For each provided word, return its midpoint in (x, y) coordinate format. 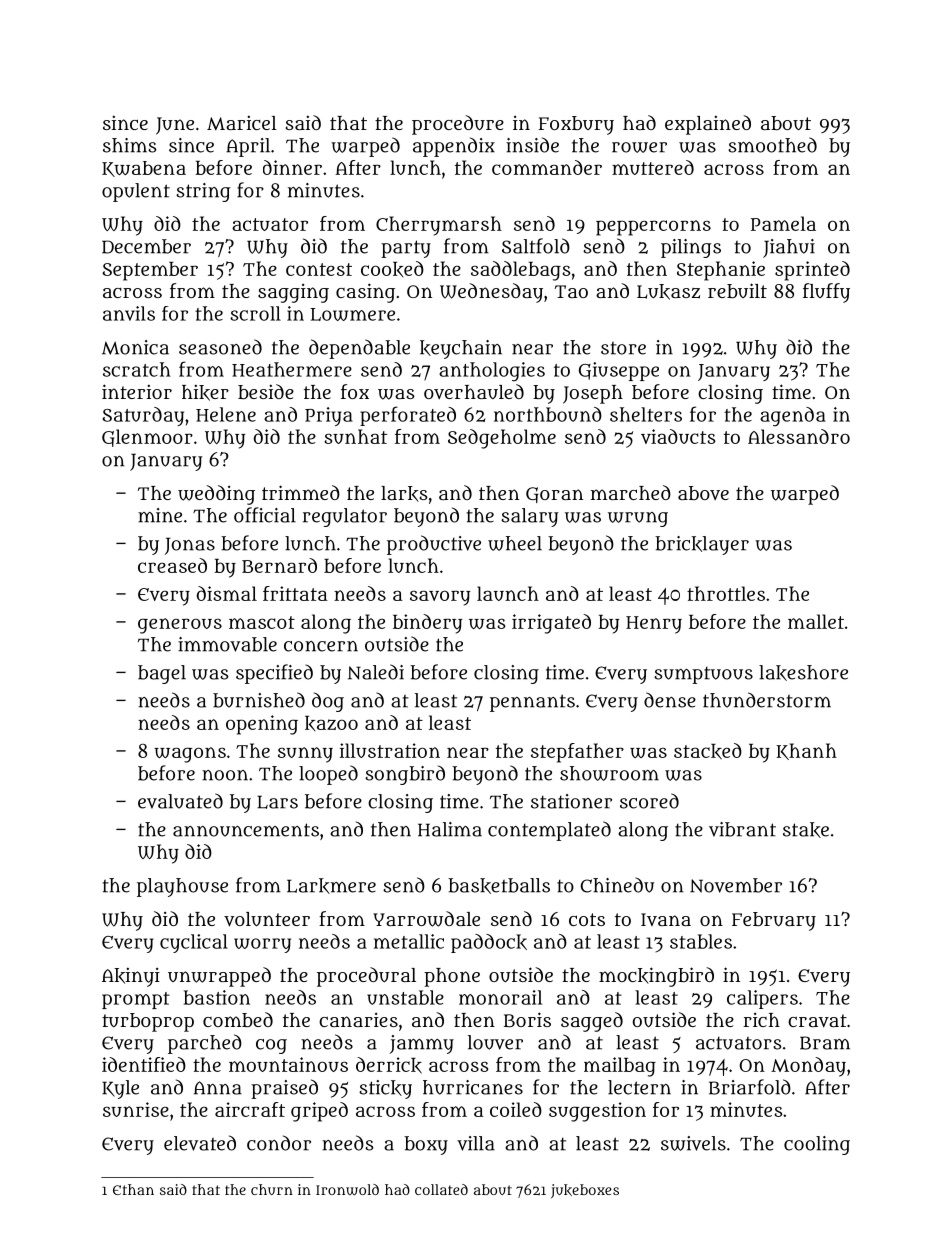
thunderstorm (767, 700)
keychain (461, 349)
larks (404, 494)
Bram (825, 1043)
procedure (458, 125)
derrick (389, 1065)
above (703, 493)
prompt (136, 1000)
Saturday (143, 416)
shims (129, 145)
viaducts (678, 436)
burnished (259, 700)
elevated (200, 1143)
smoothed (772, 145)
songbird (405, 775)
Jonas (190, 546)
